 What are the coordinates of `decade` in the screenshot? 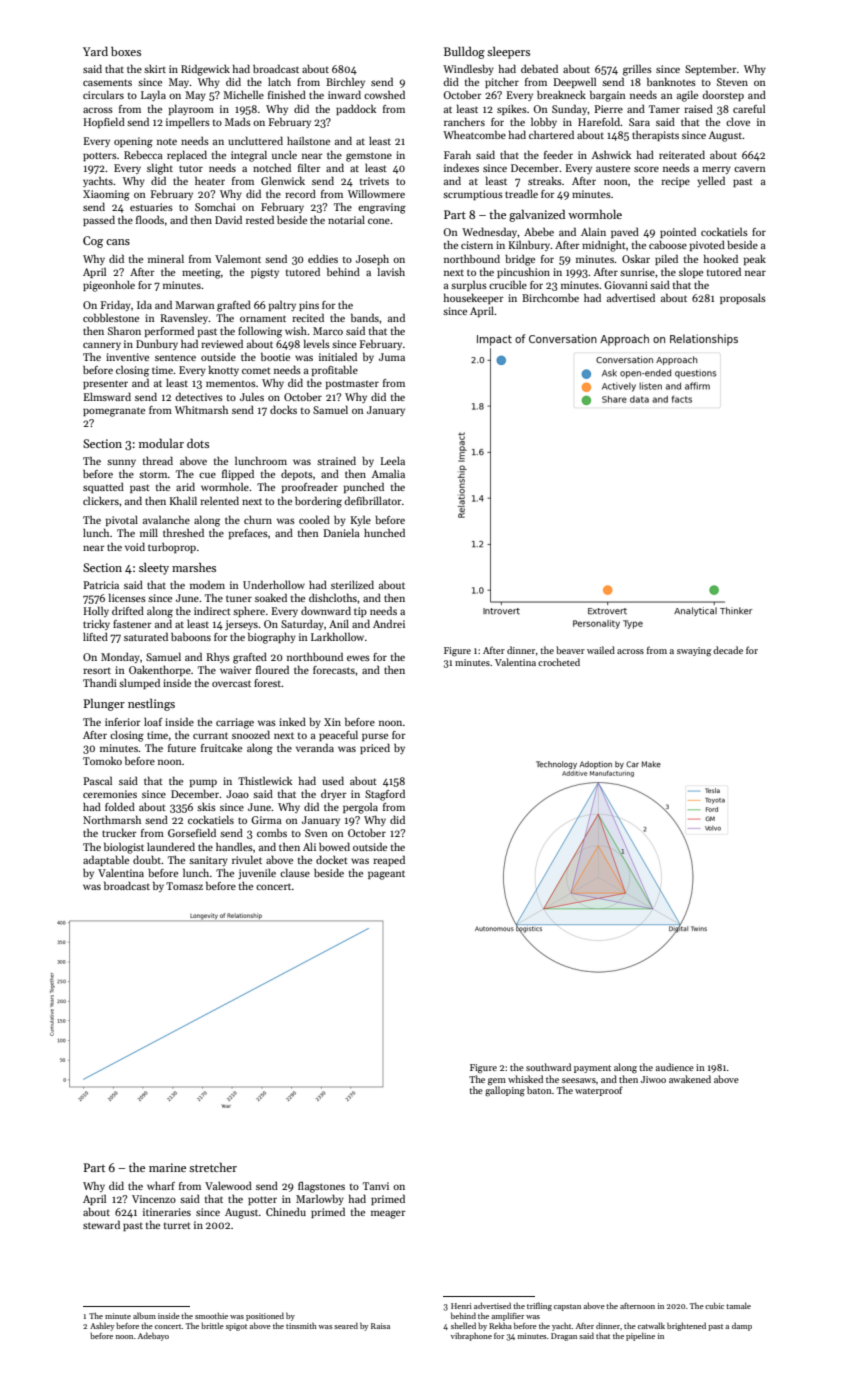 It's located at (728, 650).
